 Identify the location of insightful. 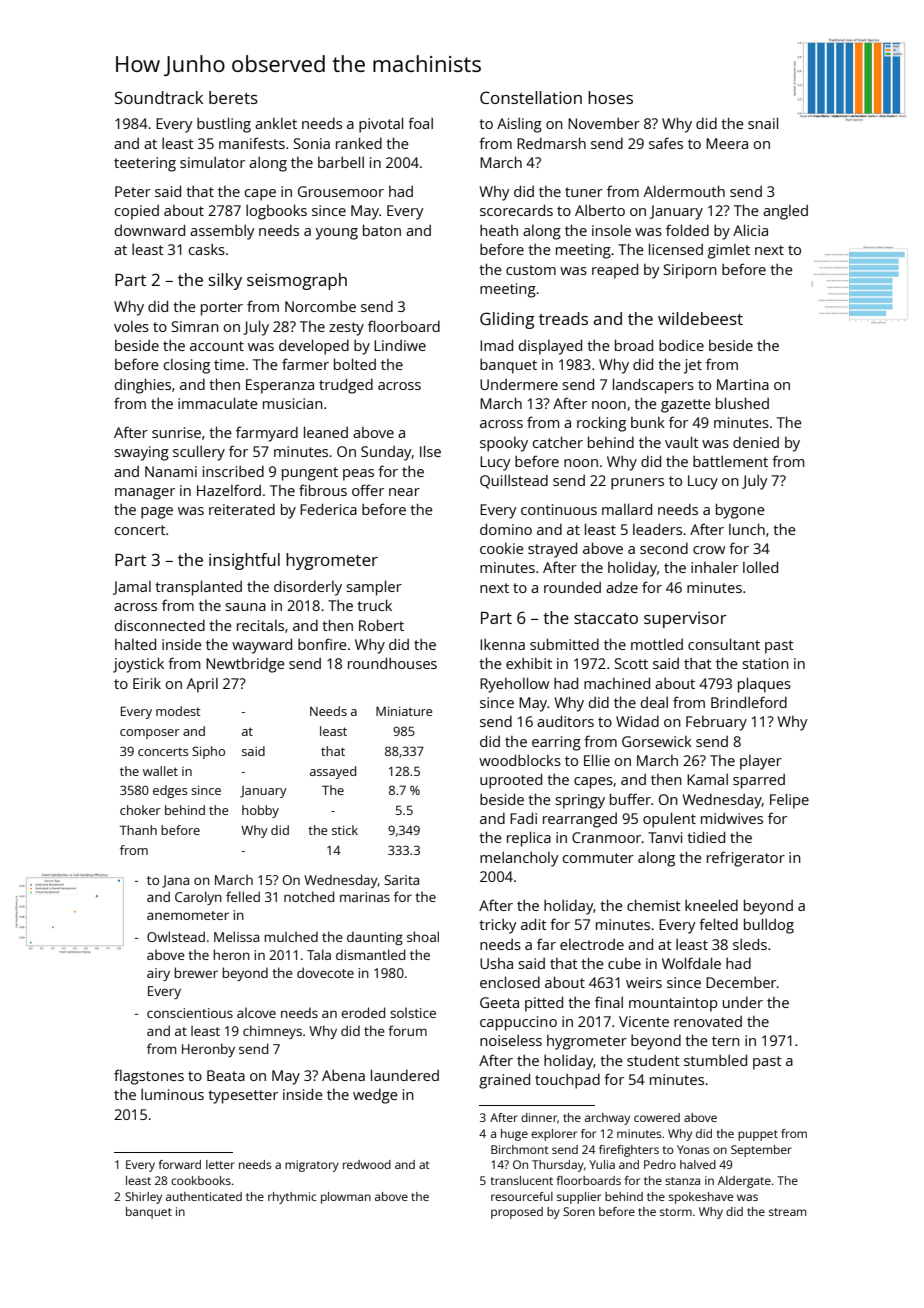
(244, 561).
